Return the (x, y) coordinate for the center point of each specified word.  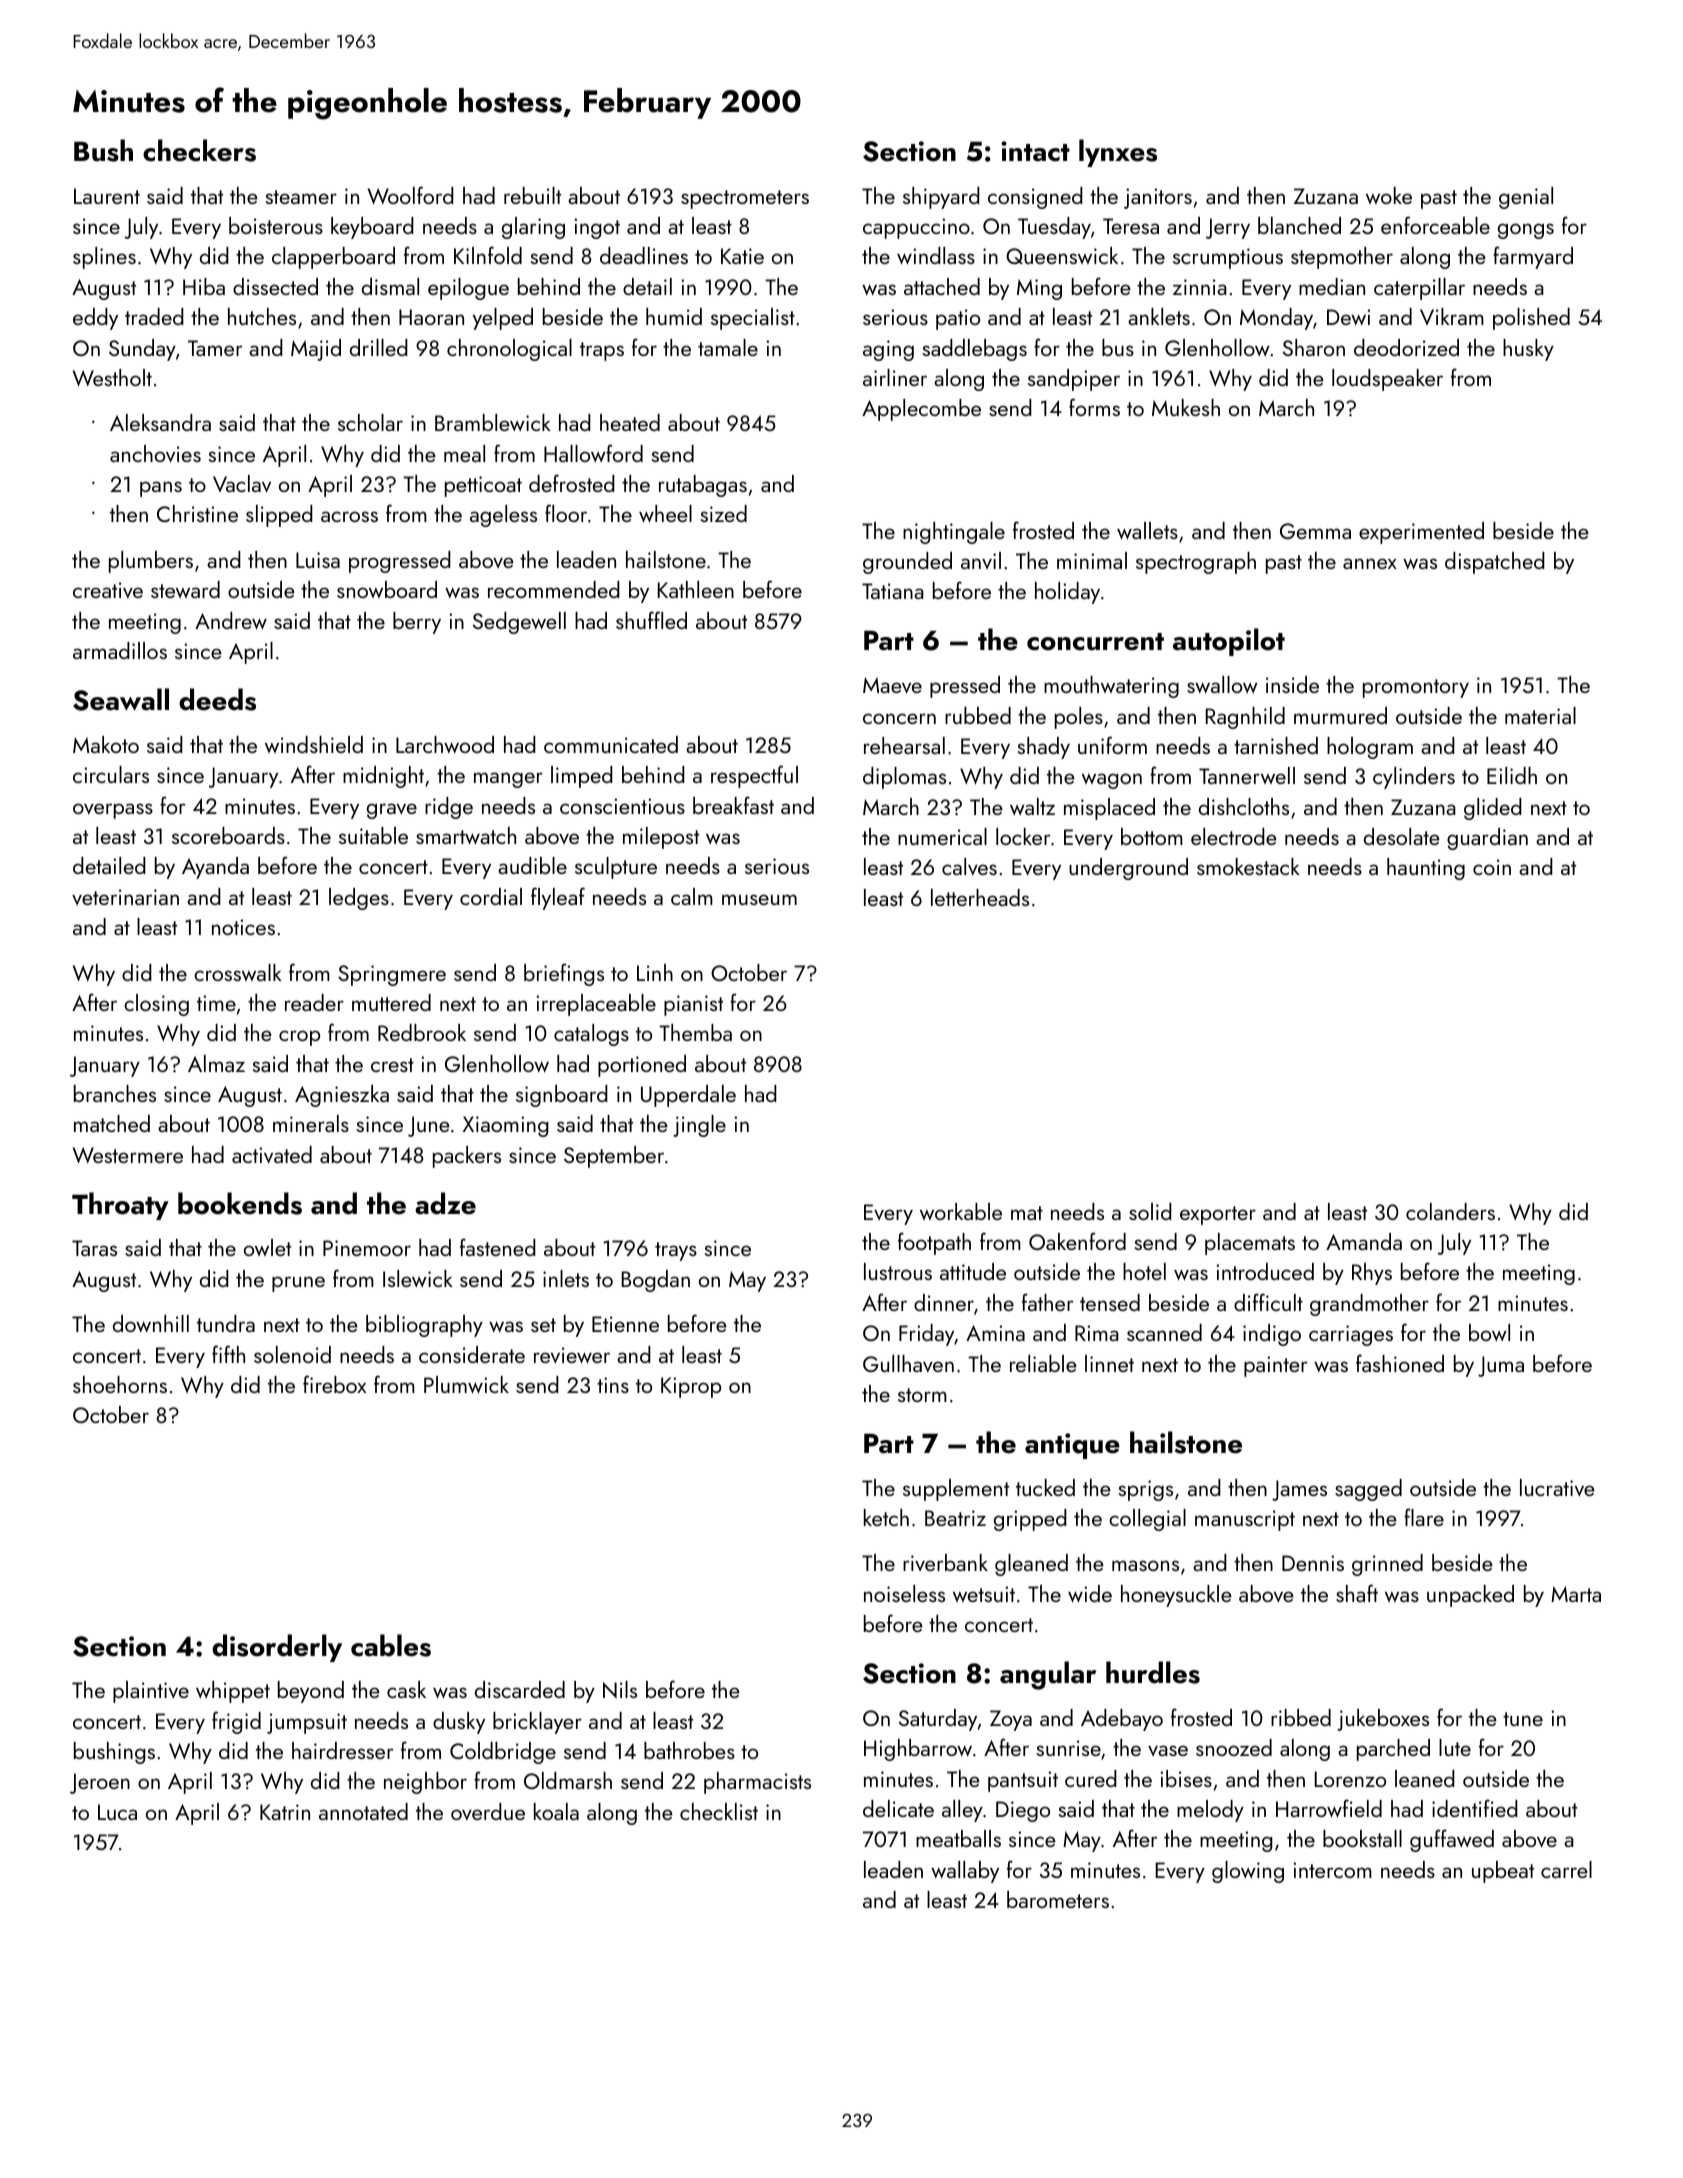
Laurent (107, 196)
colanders (1450, 1211)
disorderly (277, 1648)
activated (272, 1155)
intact (1035, 151)
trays (676, 1251)
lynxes (1118, 153)
